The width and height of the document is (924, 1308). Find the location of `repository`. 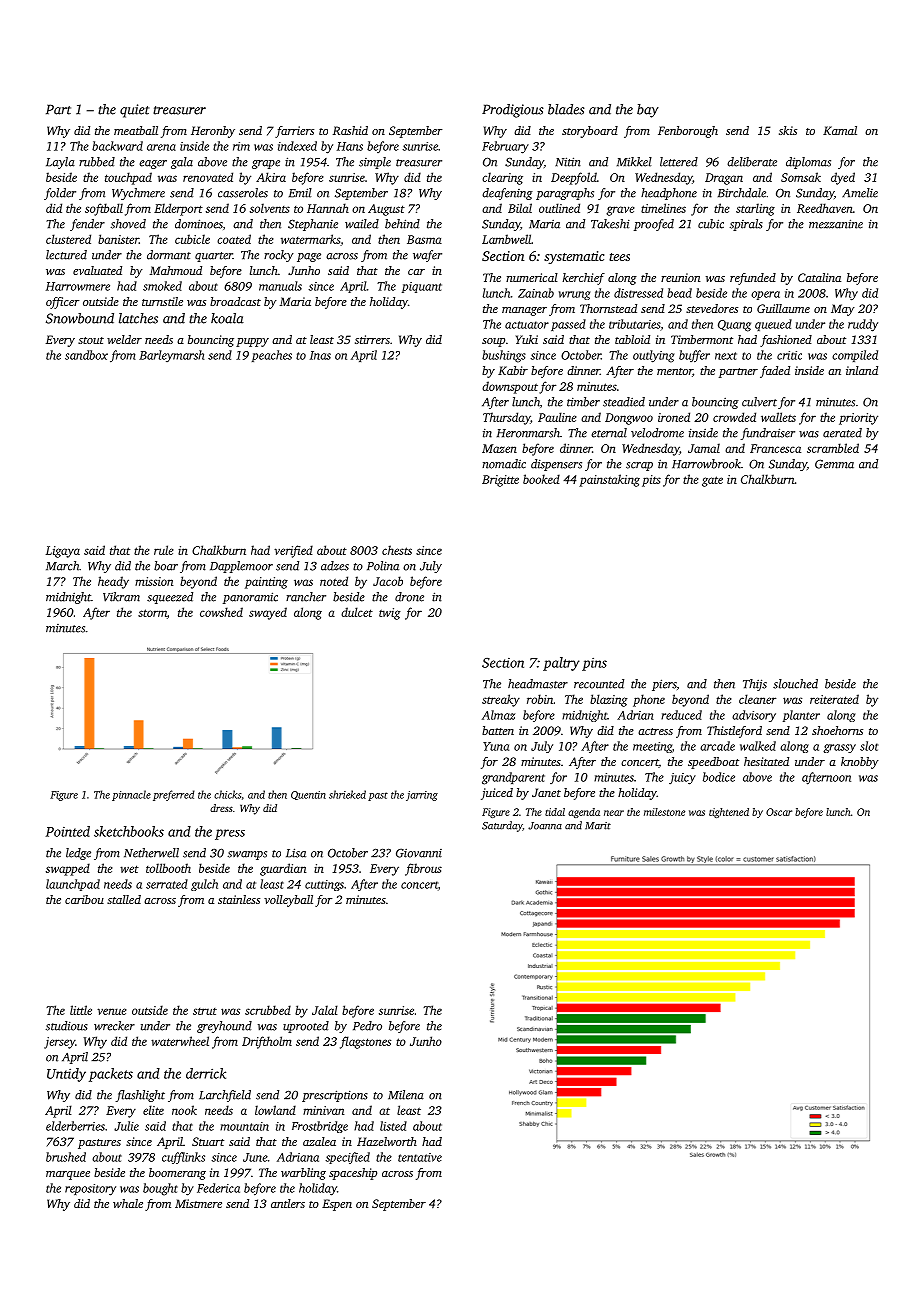

repository is located at coordinates (90, 1190).
